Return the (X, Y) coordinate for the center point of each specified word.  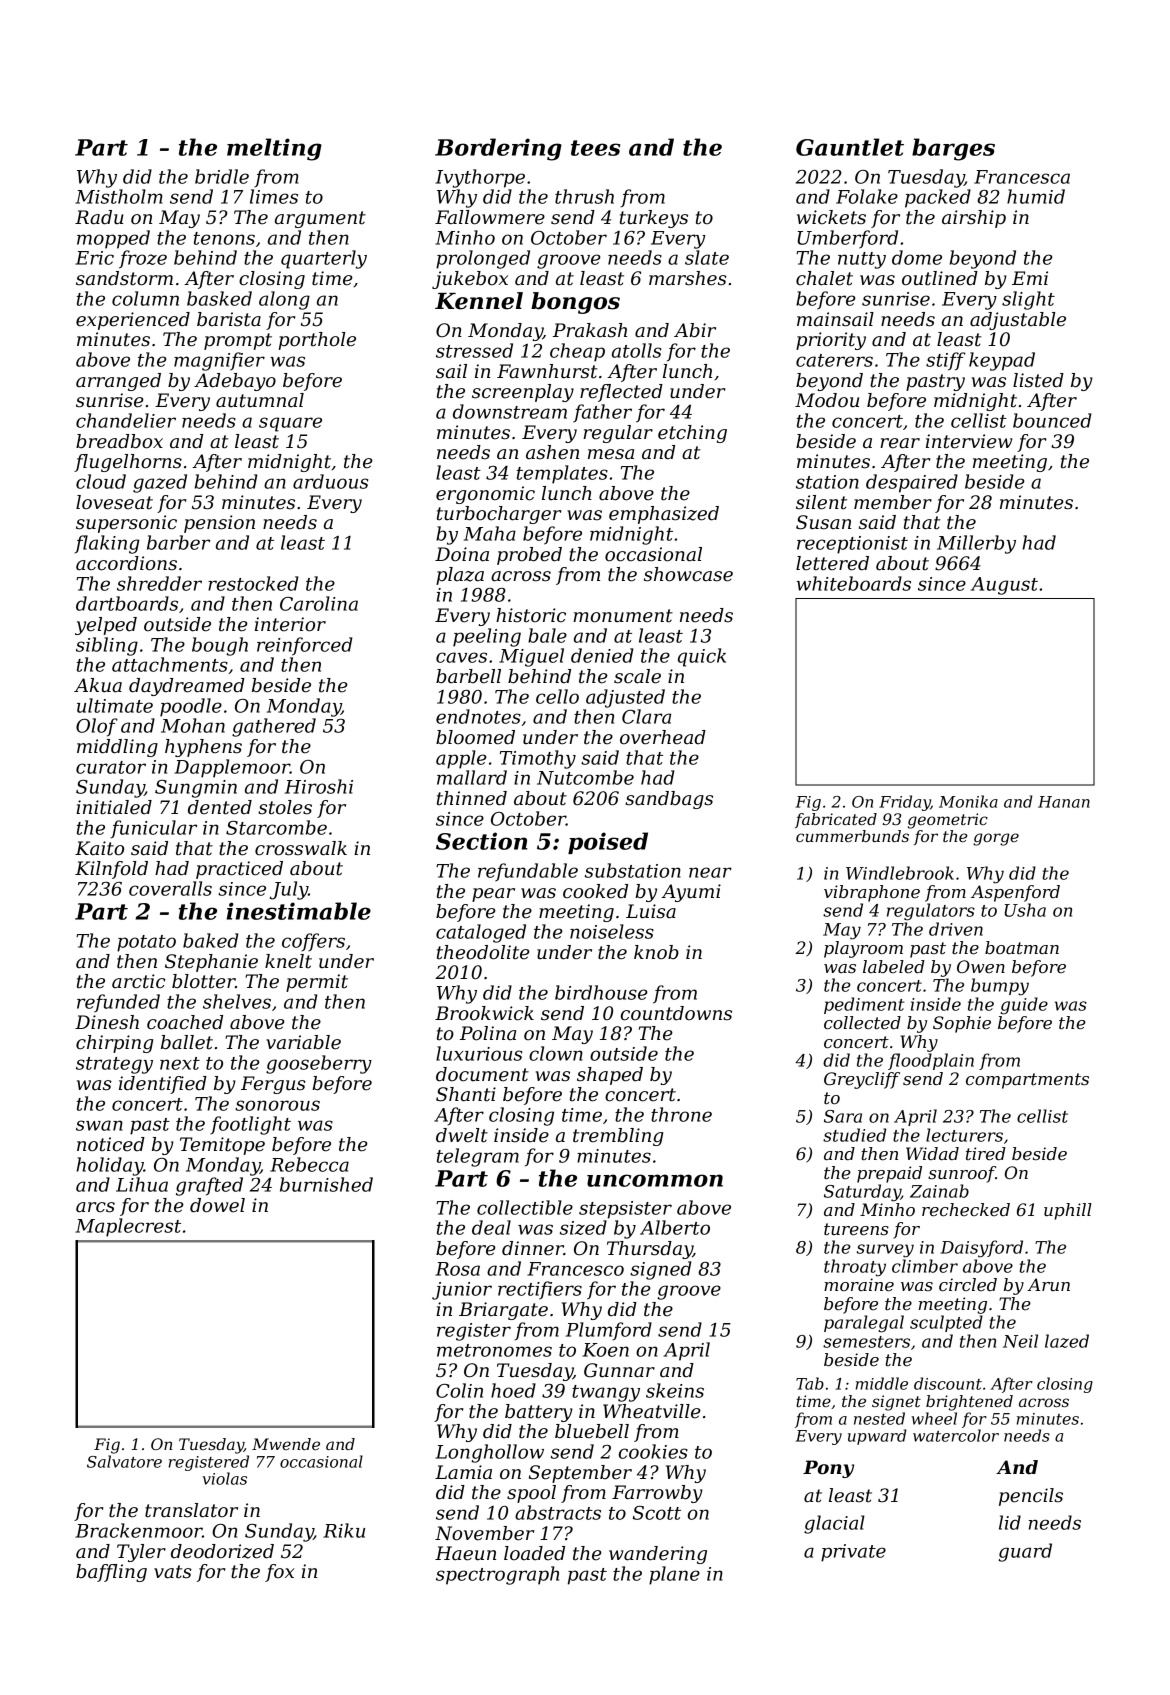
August (1004, 586)
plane (674, 1575)
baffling (111, 1573)
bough (220, 646)
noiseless (612, 931)
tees (595, 148)
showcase (688, 574)
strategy (114, 1065)
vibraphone (872, 893)
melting (274, 149)
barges (953, 149)
